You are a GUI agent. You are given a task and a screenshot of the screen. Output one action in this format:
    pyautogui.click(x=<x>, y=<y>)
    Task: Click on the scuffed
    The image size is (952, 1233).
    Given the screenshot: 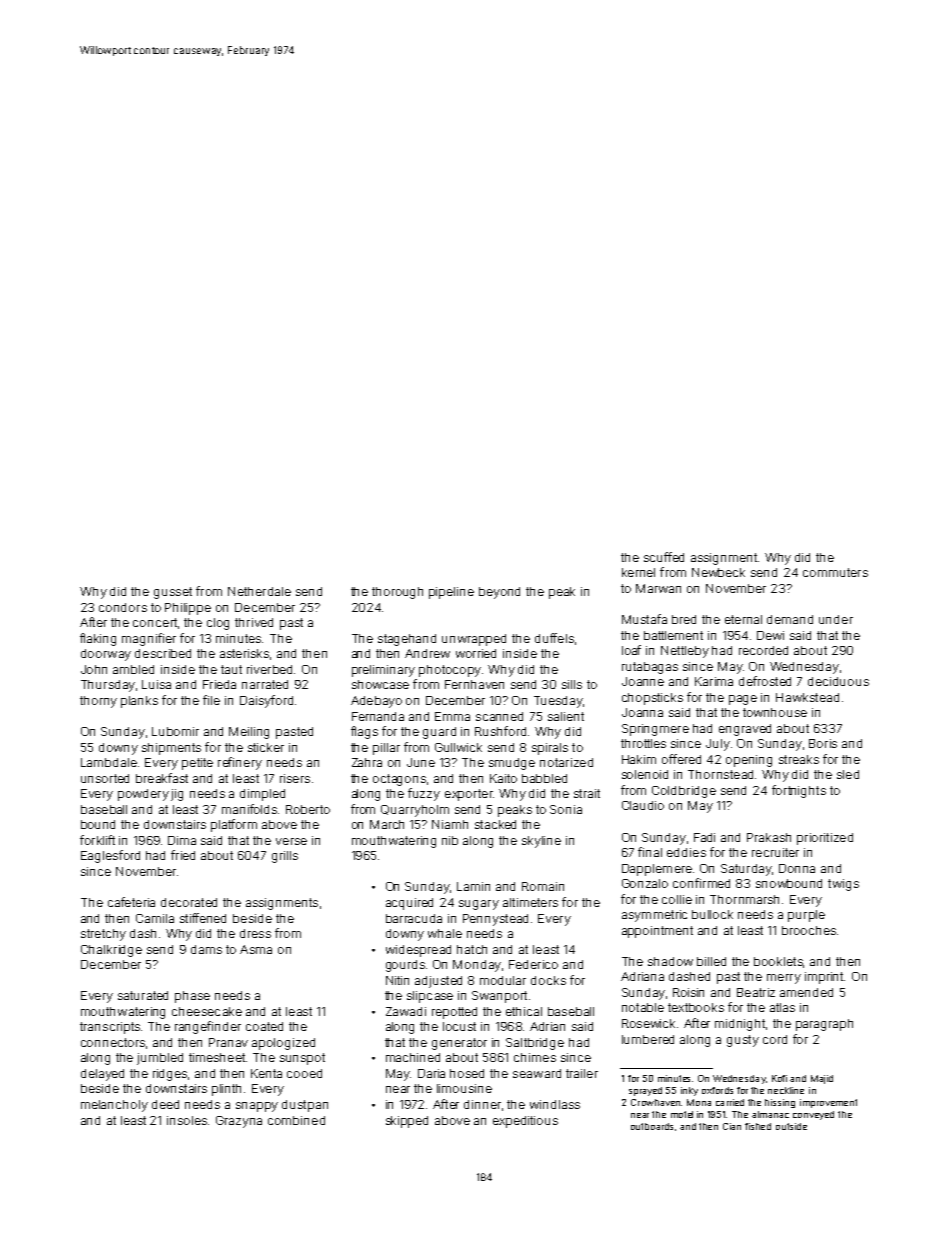 What is the action you would take?
    pyautogui.click(x=664, y=557)
